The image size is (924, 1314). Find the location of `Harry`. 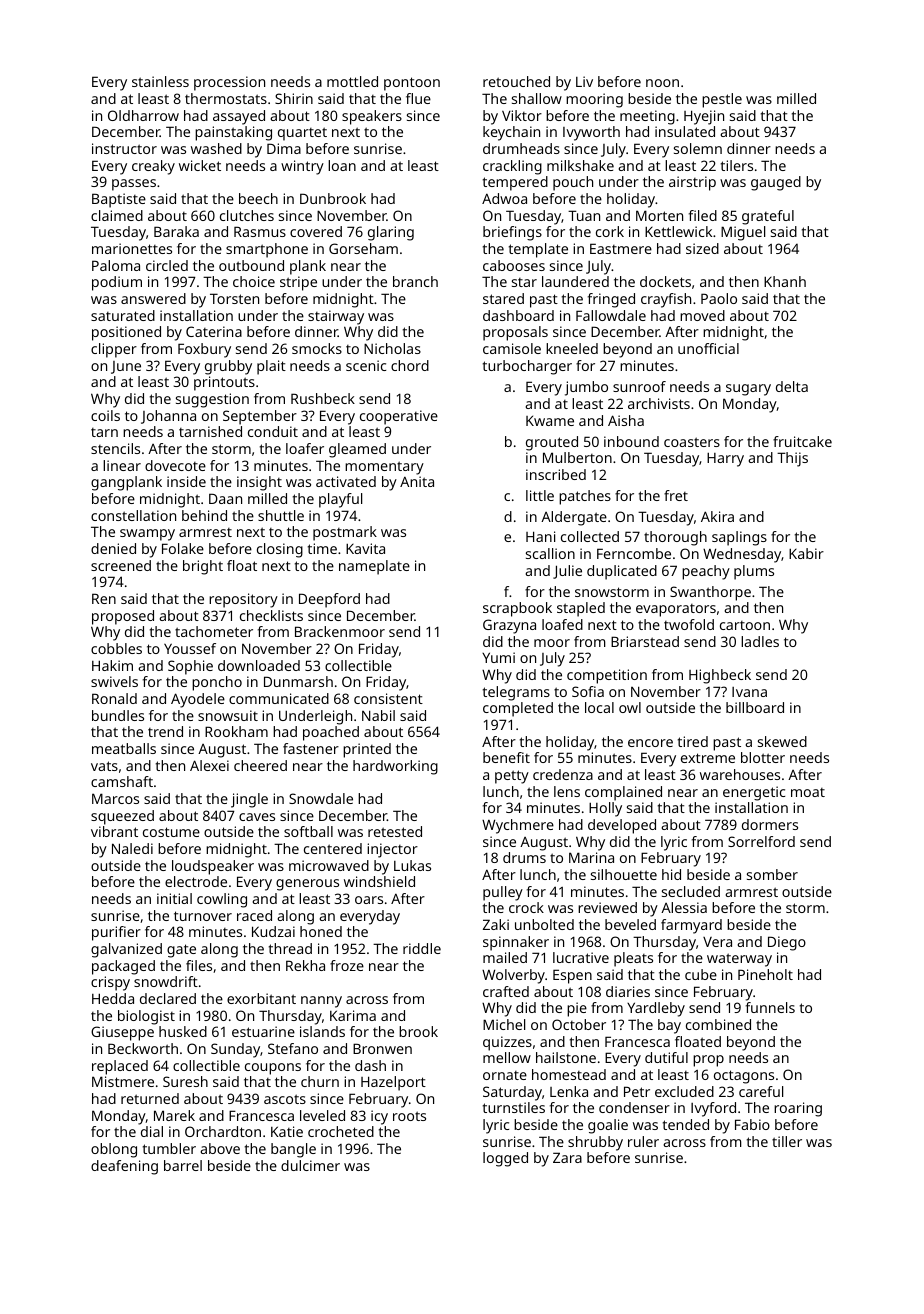

Harry is located at coordinates (725, 460).
